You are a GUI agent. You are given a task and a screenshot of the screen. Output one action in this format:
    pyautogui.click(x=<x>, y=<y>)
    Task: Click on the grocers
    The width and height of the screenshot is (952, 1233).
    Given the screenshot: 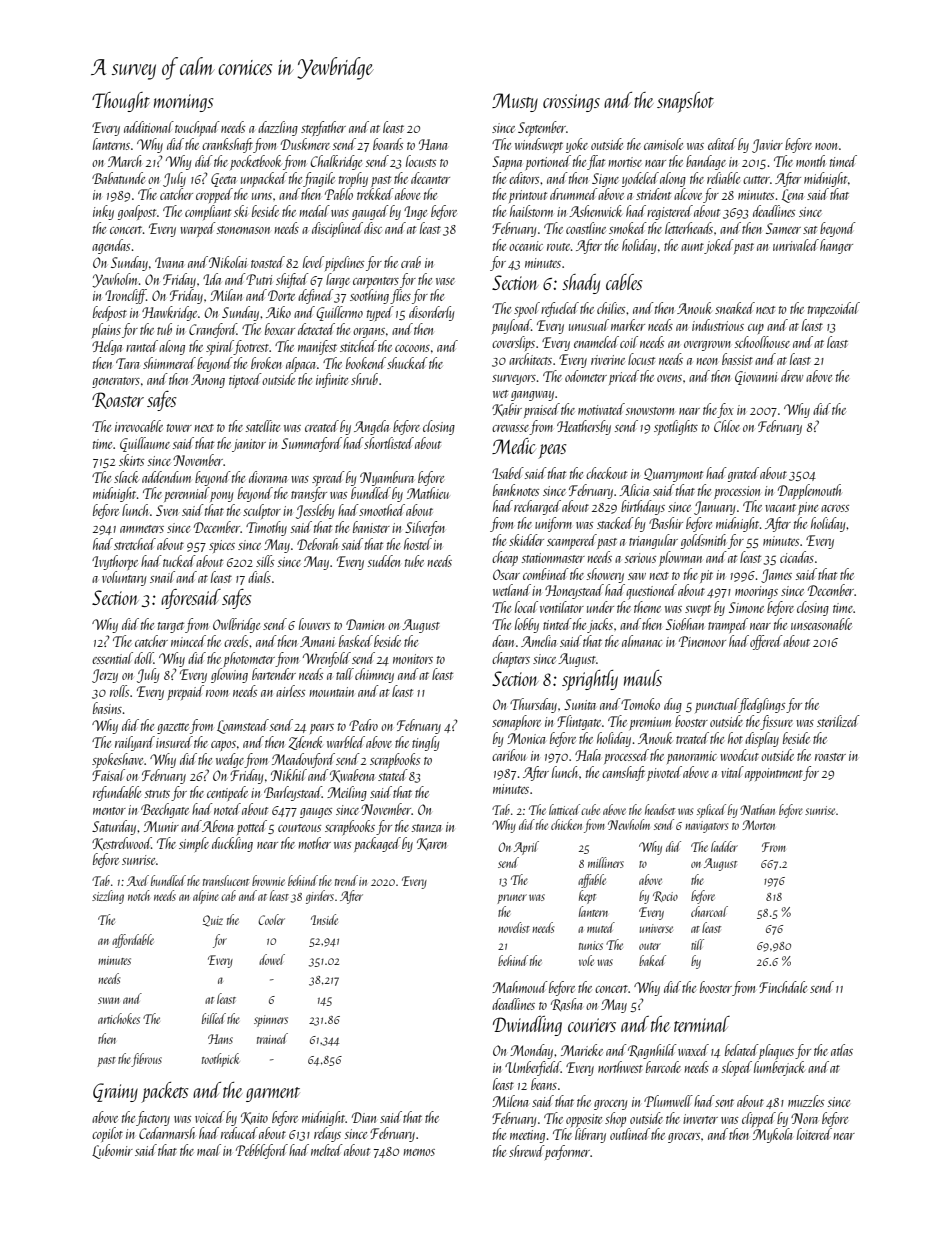 What is the action you would take?
    pyautogui.click(x=684, y=1138)
